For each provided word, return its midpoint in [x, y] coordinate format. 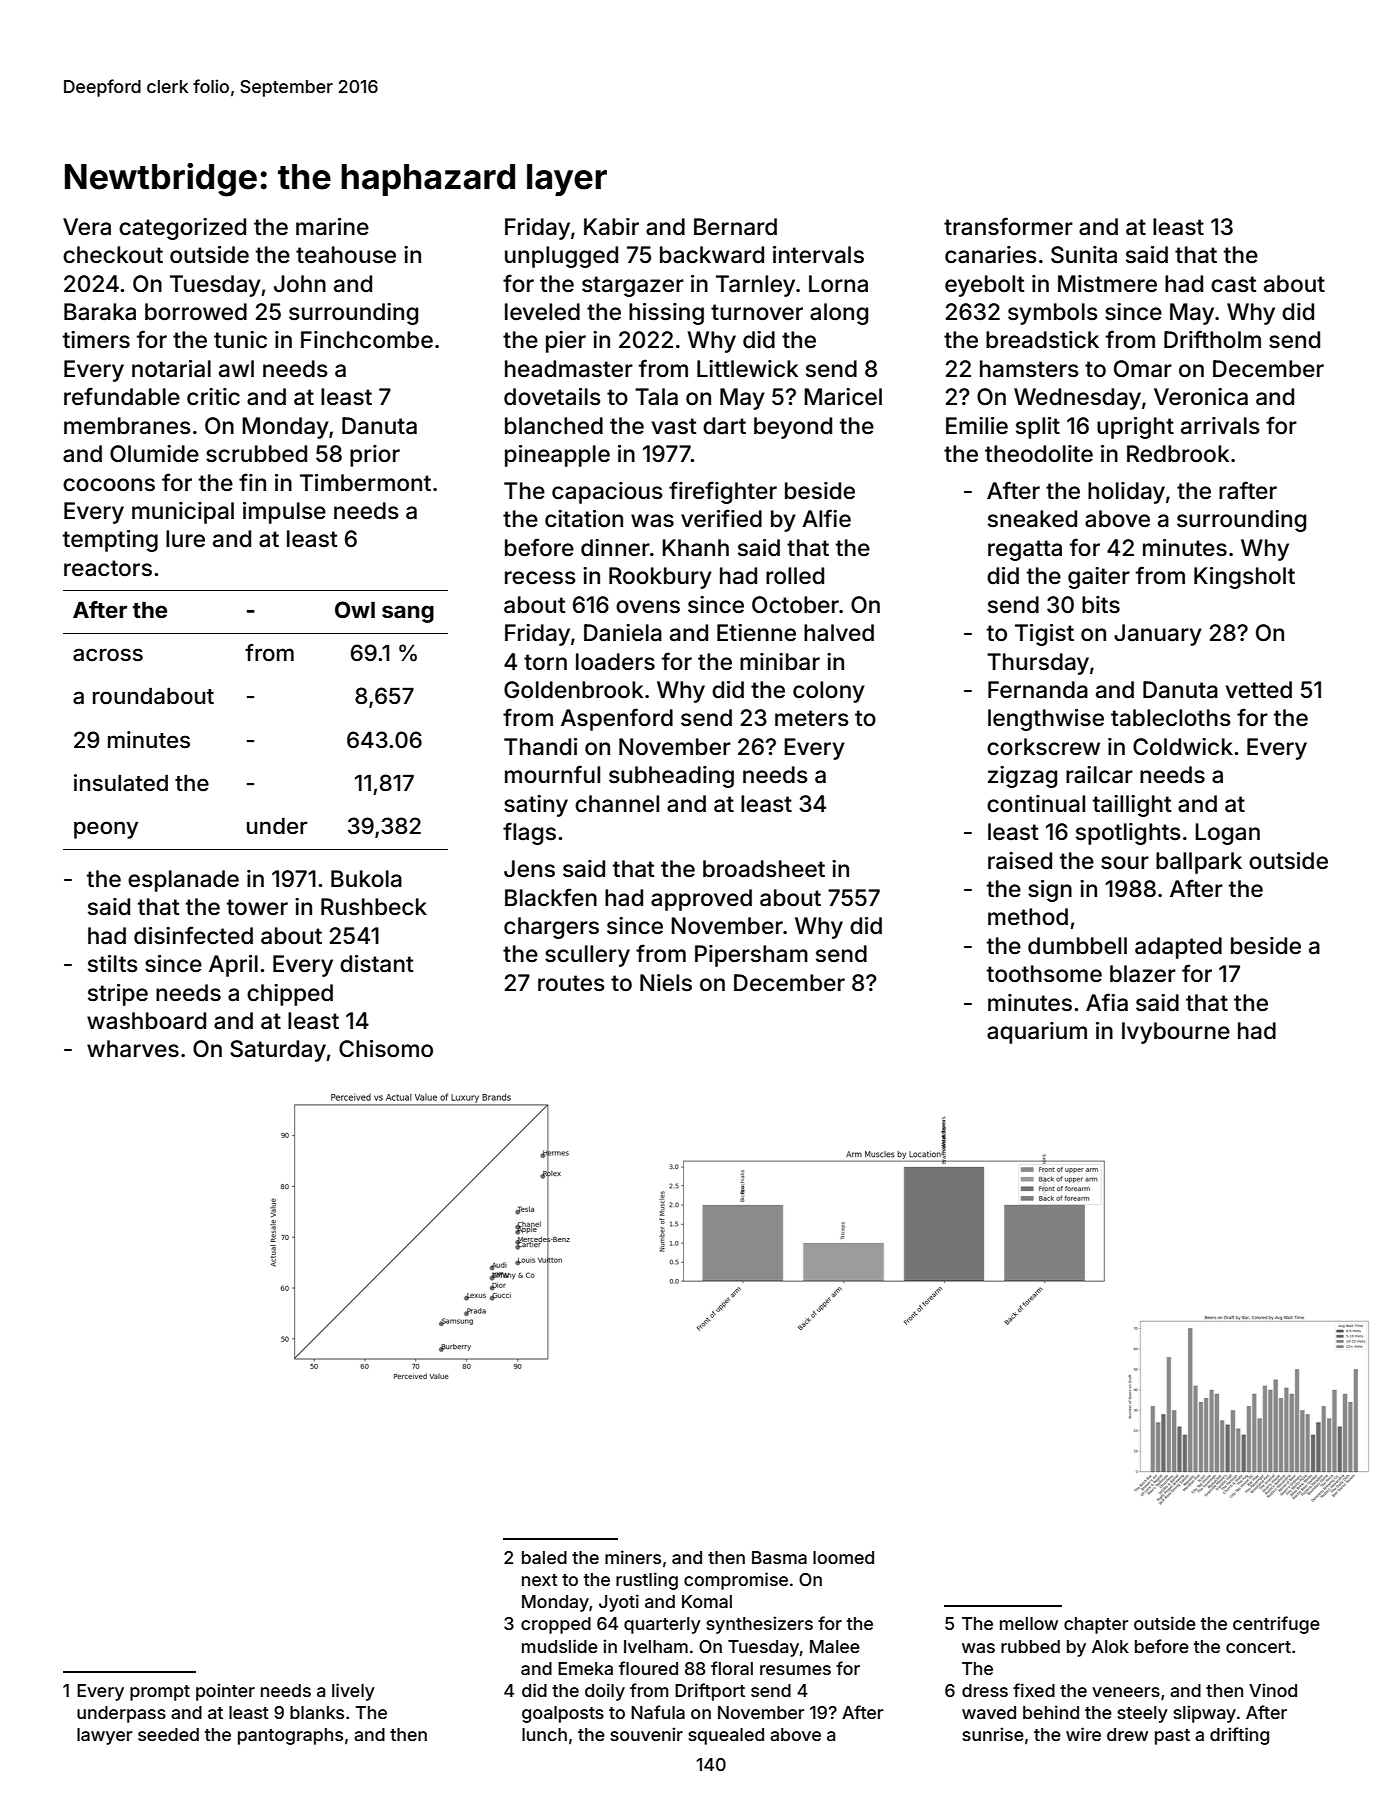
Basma [779, 1557]
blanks [317, 1712]
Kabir [611, 227]
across [108, 655]
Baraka [100, 312]
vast [674, 426]
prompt [160, 1693]
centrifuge [1276, 1625]
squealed [726, 1736]
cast [1234, 284]
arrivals [1220, 426]
